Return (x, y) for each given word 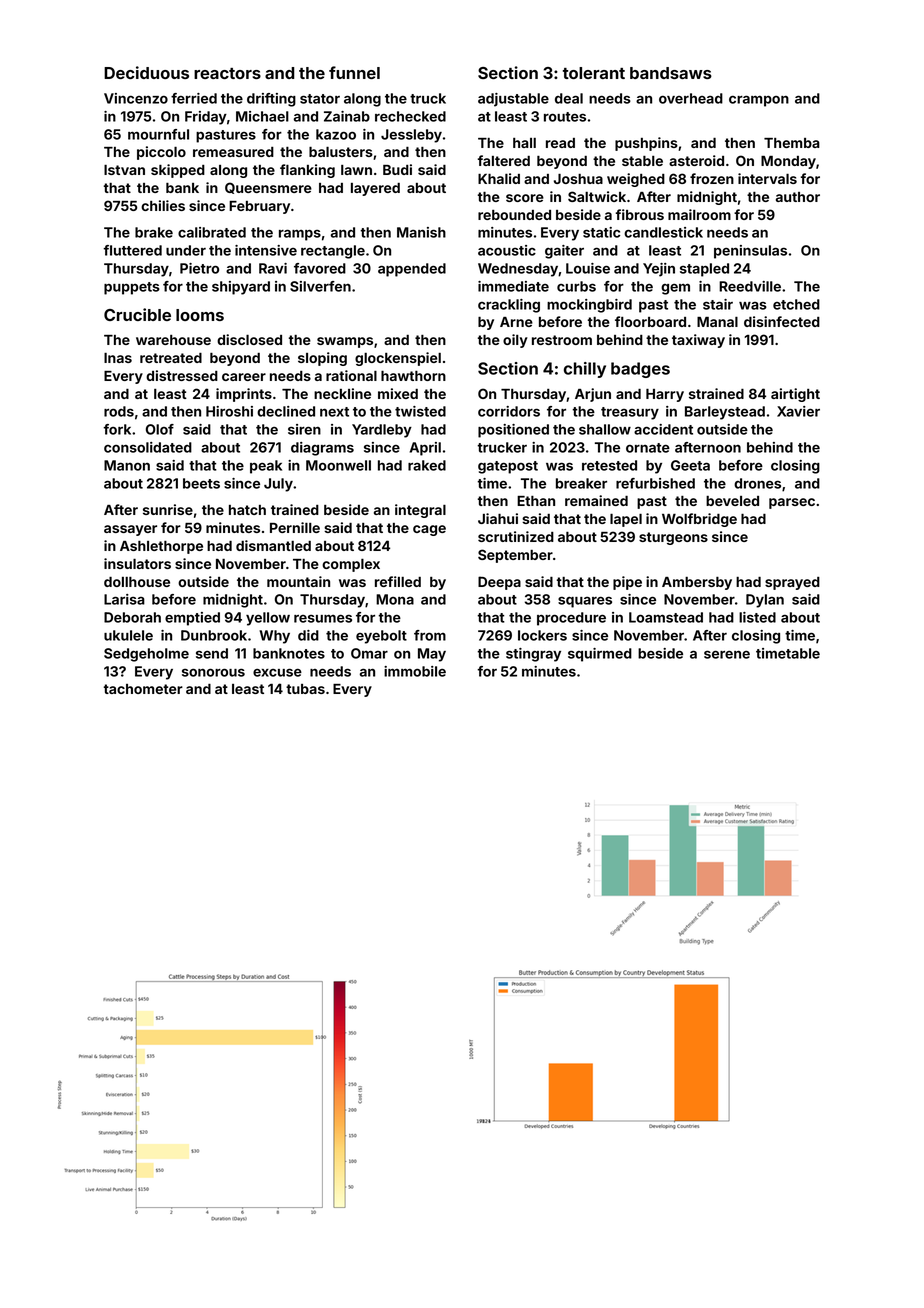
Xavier (798, 411)
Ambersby (697, 583)
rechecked (410, 116)
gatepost (508, 467)
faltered (504, 160)
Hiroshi (229, 411)
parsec (792, 503)
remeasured (233, 152)
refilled (398, 581)
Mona (395, 599)
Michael (262, 116)
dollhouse (137, 582)
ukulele (128, 635)
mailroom (699, 214)
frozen (712, 178)
